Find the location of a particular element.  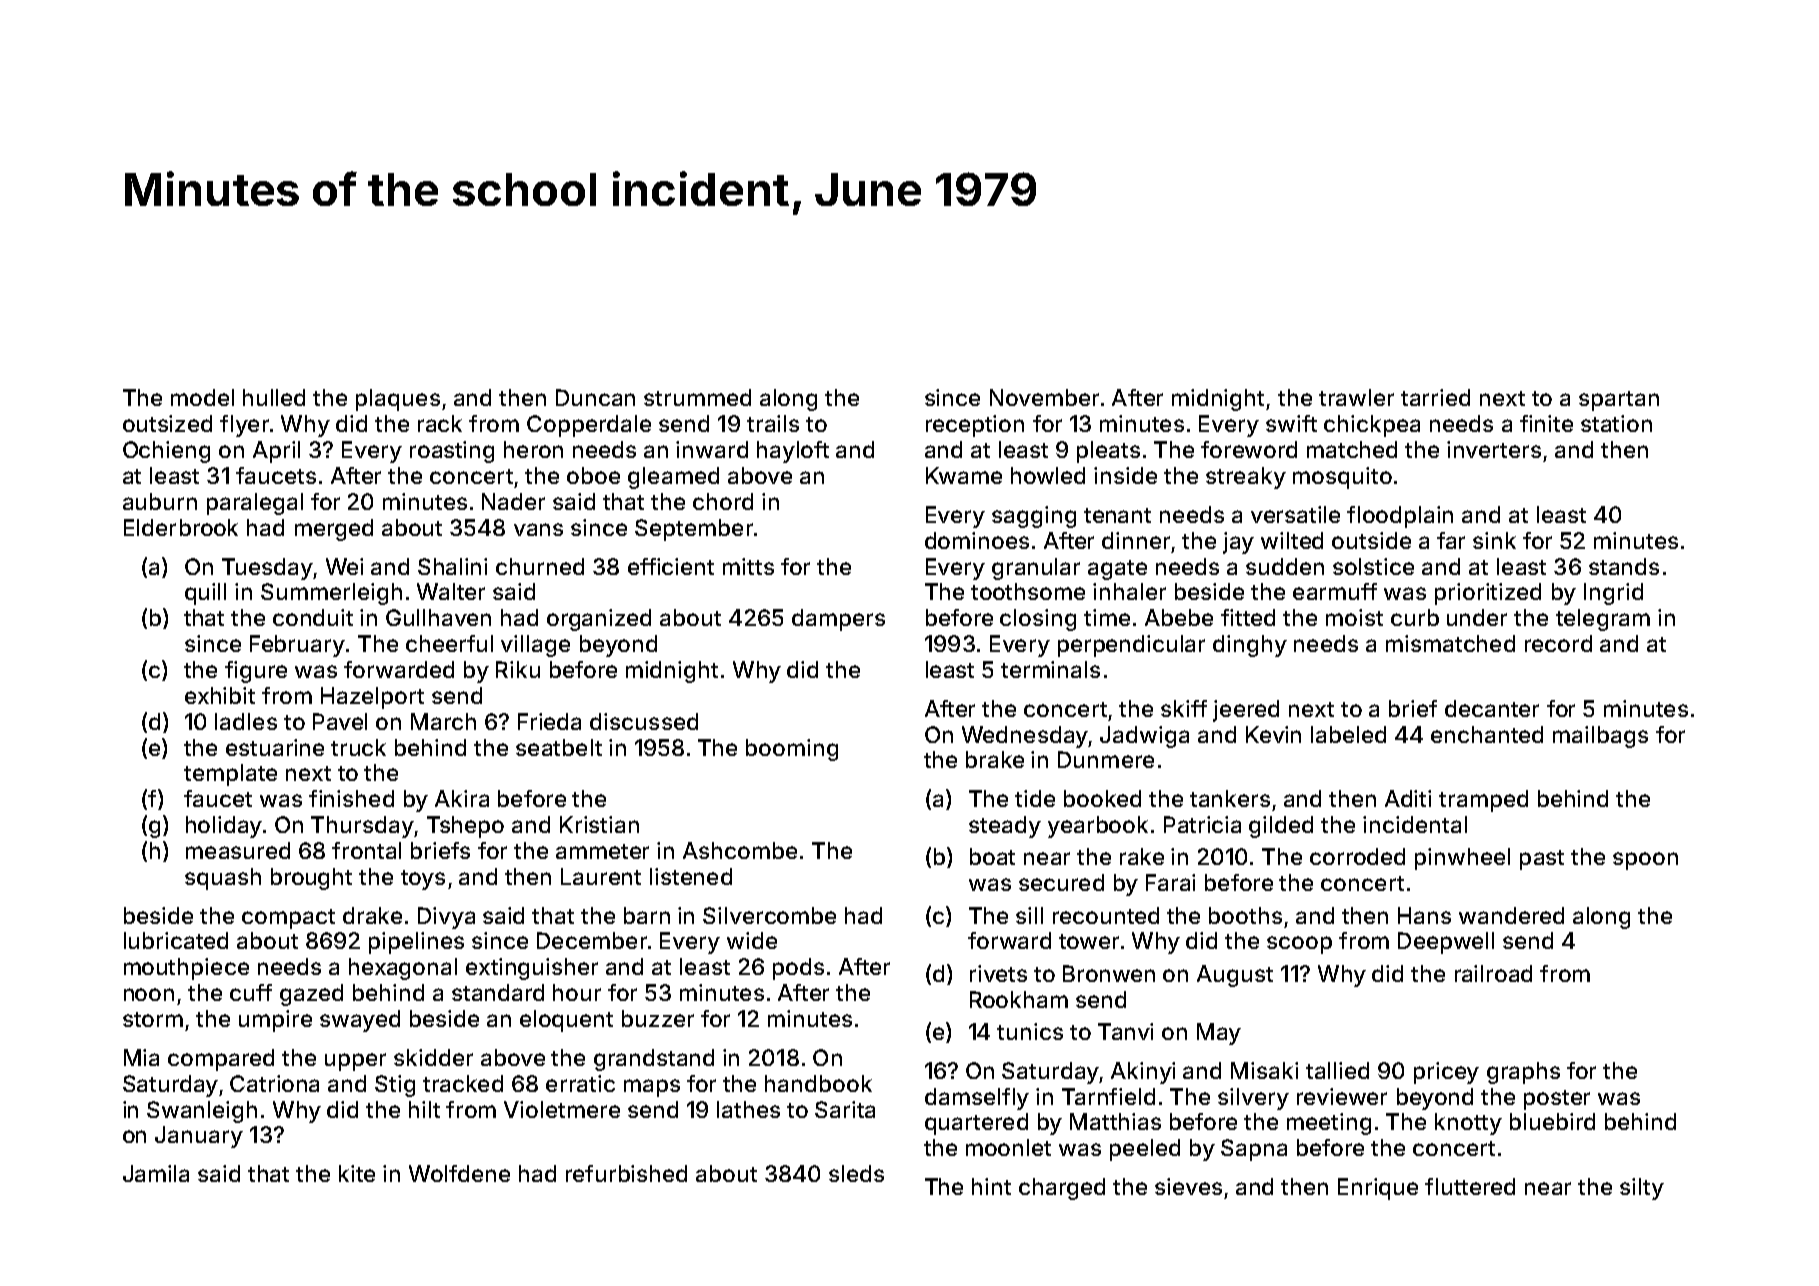

buzzer is located at coordinates (658, 1018).
